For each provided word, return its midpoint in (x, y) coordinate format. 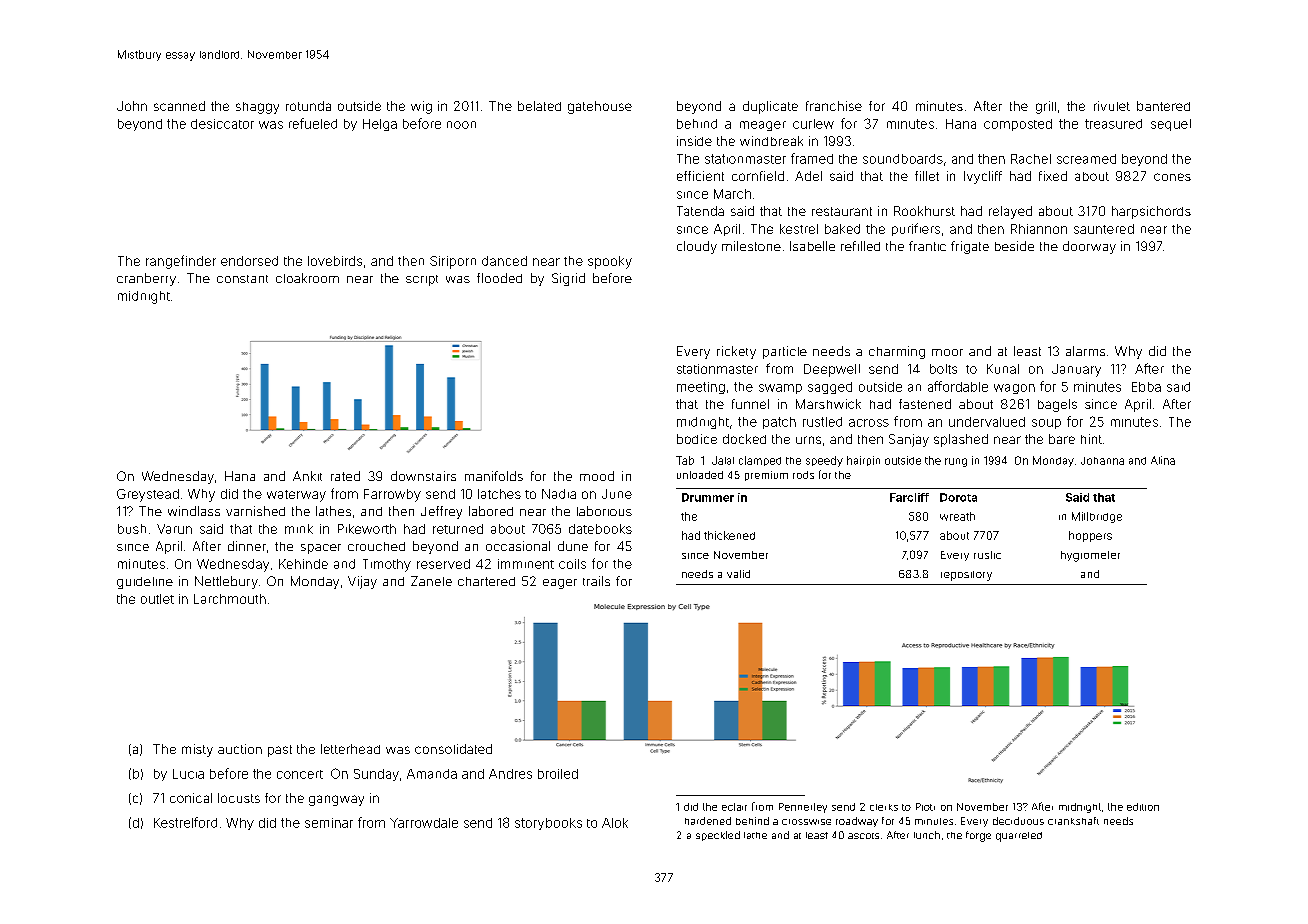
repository (966, 576)
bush (132, 529)
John (132, 106)
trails (596, 581)
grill (1046, 107)
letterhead (350, 749)
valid (738, 574)
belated (539, 106)
